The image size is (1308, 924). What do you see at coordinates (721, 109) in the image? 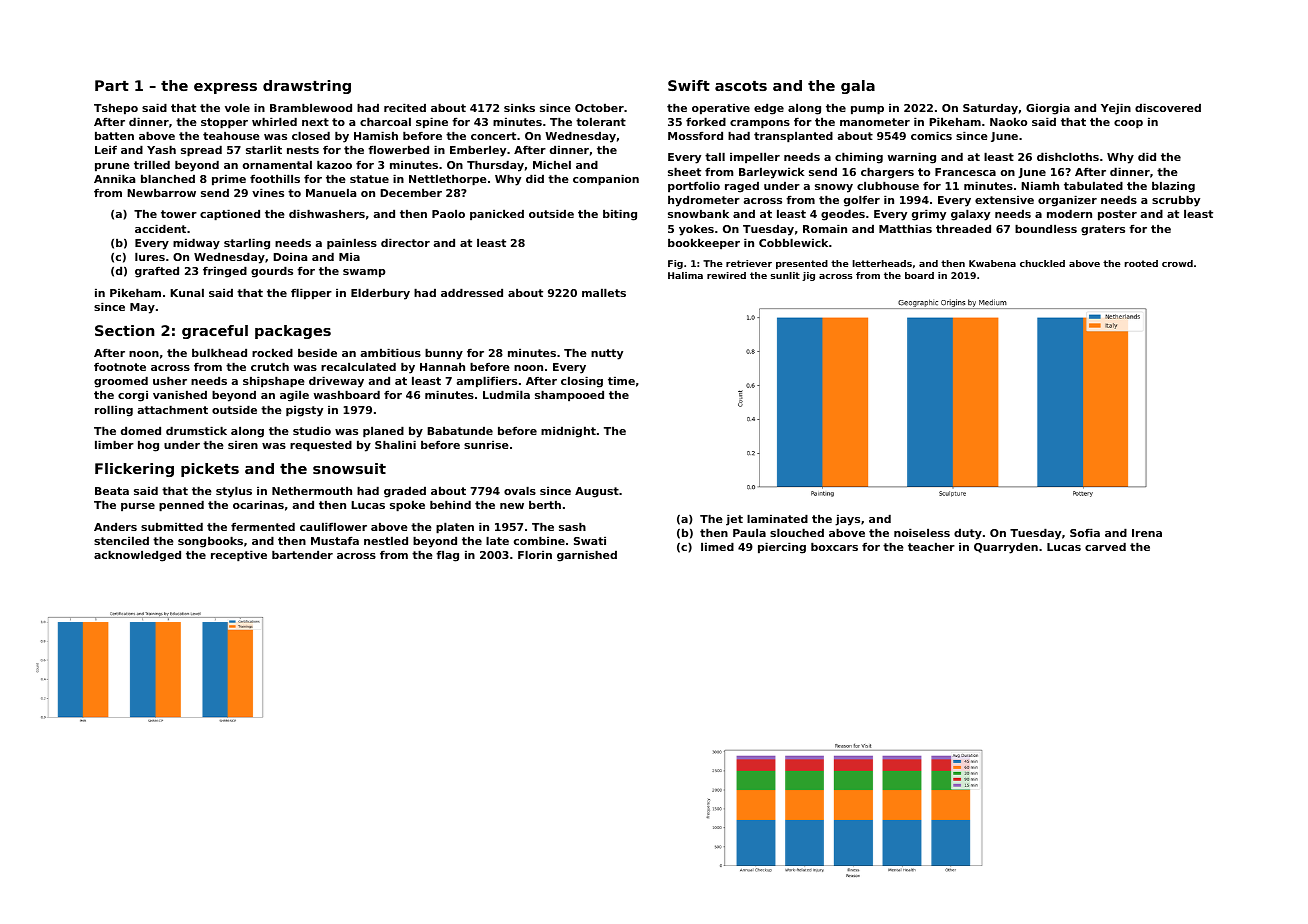
I see `operative` at bounding box center [721, 109].
